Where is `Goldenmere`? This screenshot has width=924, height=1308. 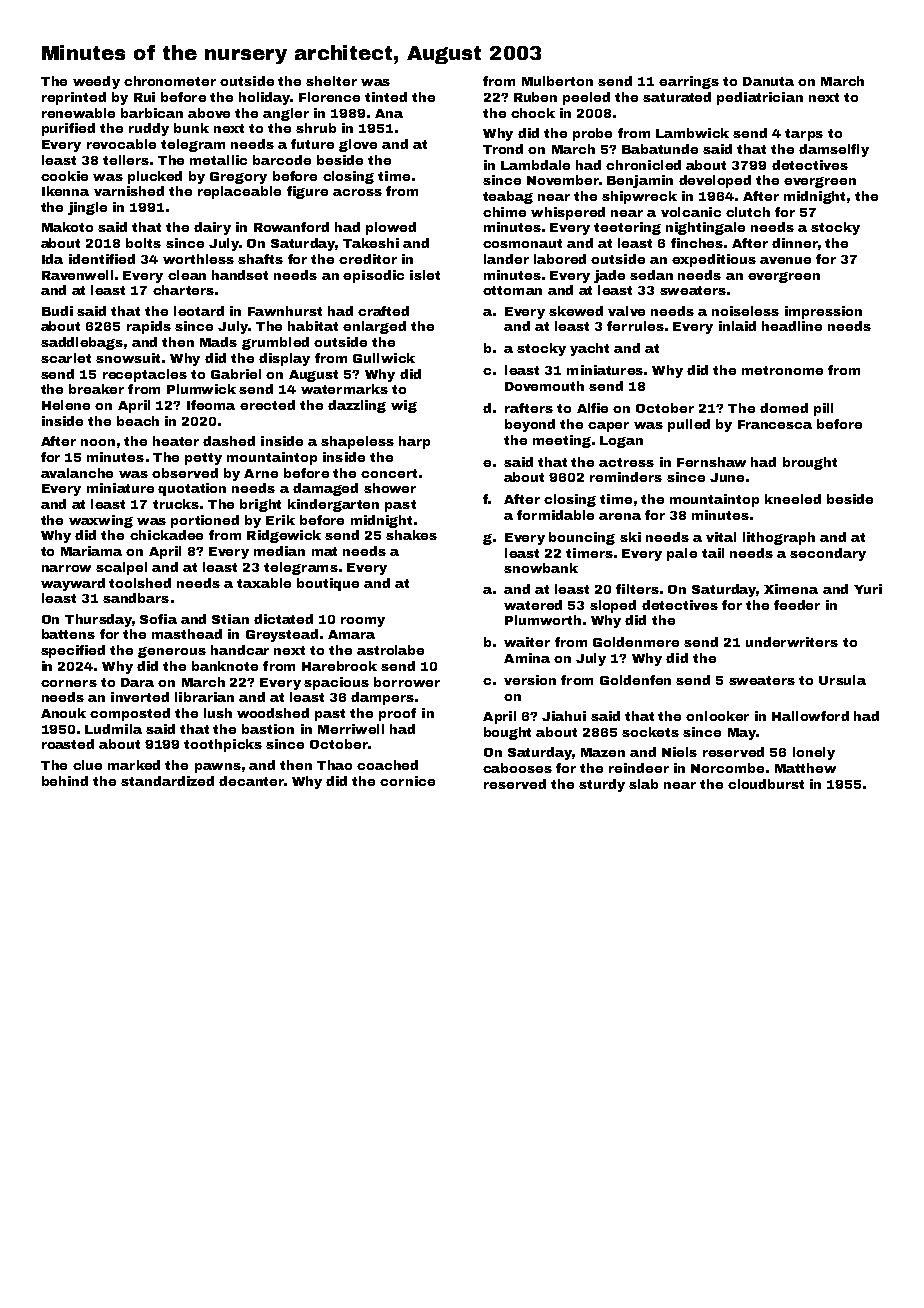
Goldenmere is located at coordinates (636, 642).
